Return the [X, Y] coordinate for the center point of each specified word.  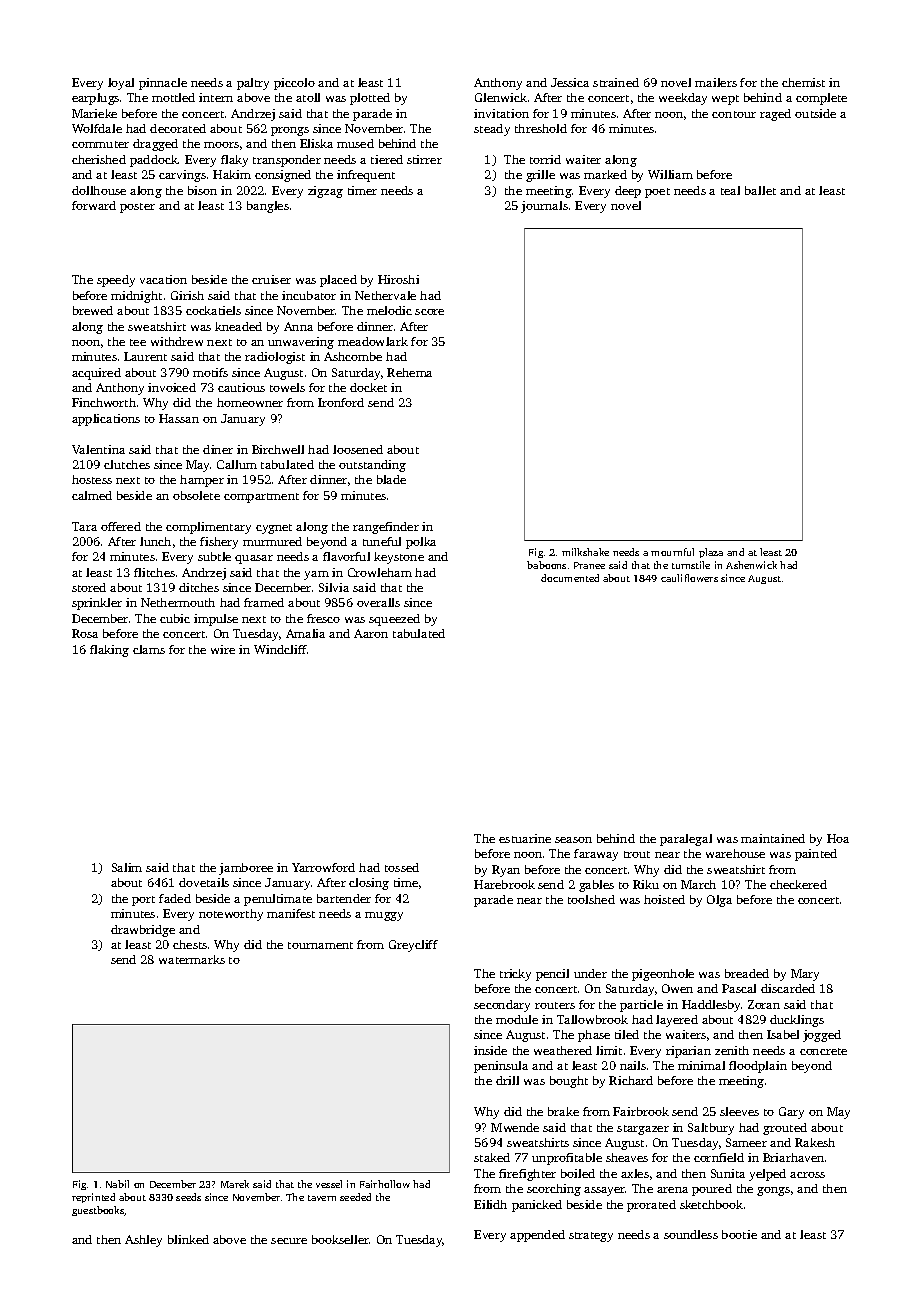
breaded [747, 973]
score [429, 312]
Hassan [179, 418]
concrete [823, 1051]
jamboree [246, 869]
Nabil [117, 1184]
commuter [100, 144]
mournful [672, 552]
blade [391, 479]
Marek [235, 1184]
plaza [711, 553]
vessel [329, 1184]
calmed [92, 495]
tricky [515, 975]
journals [544, 207]
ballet [760, 190]
